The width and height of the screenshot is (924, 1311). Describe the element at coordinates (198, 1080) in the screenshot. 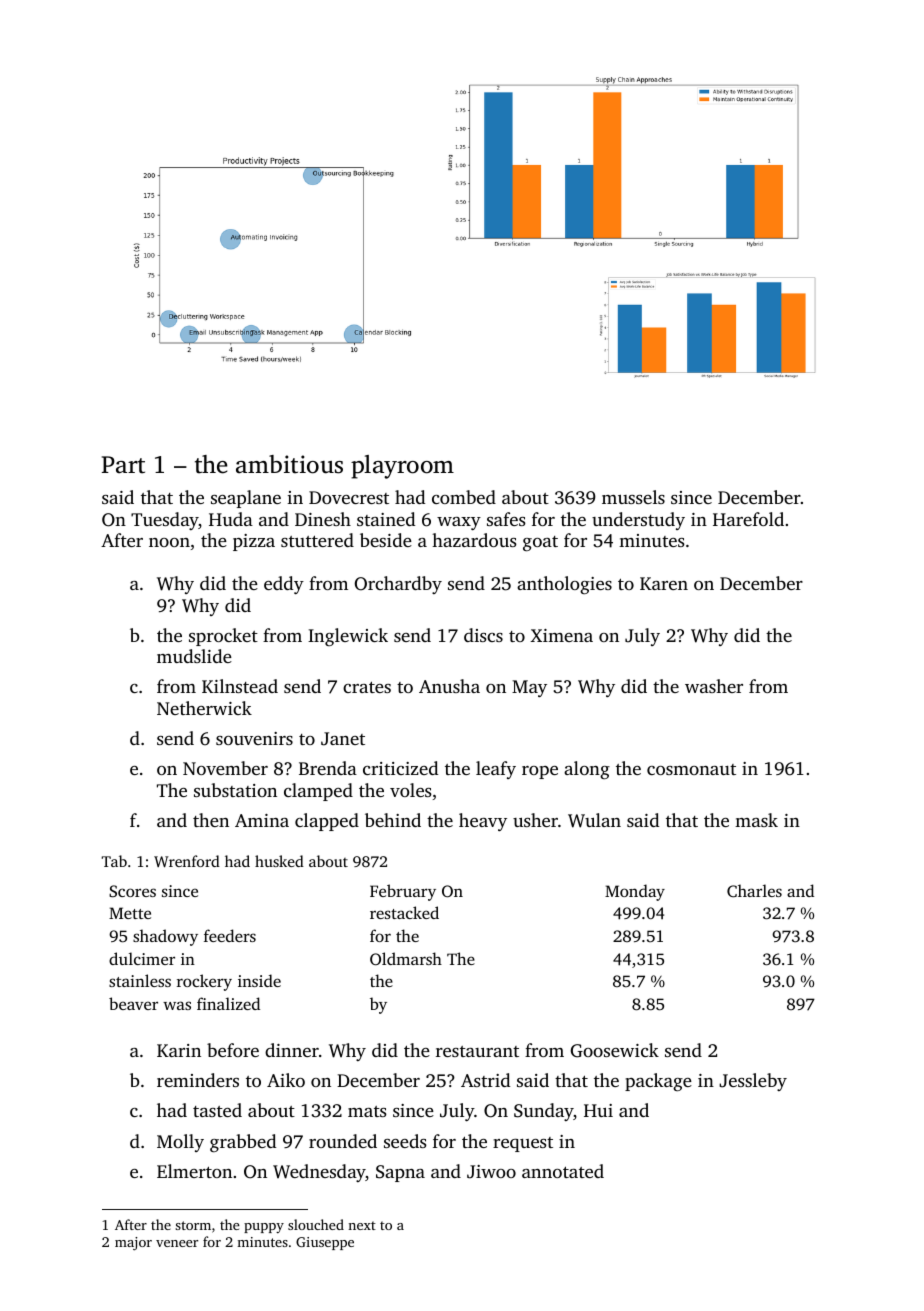

I see `reminders` at that location.
